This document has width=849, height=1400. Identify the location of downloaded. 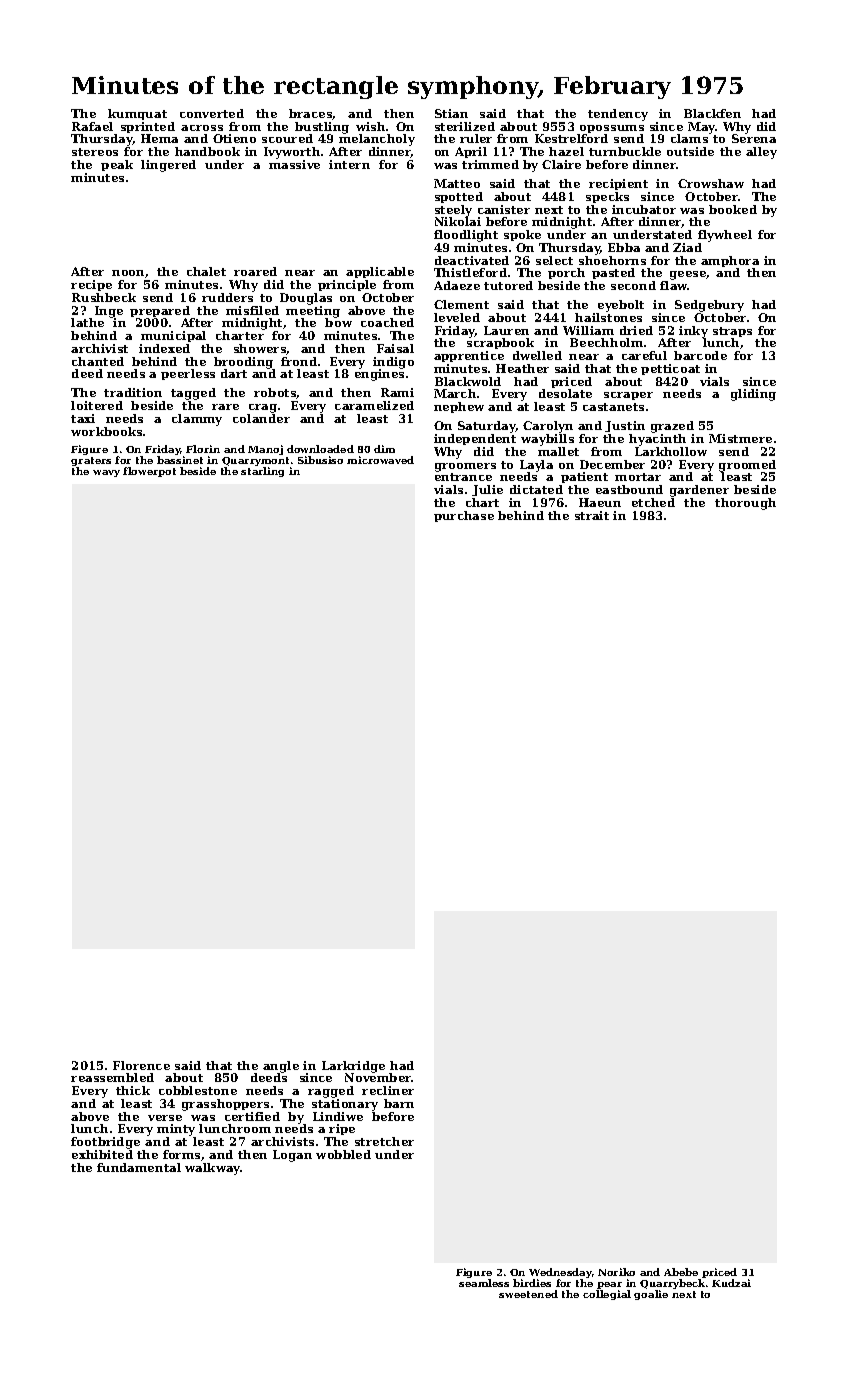
(320, 449).
